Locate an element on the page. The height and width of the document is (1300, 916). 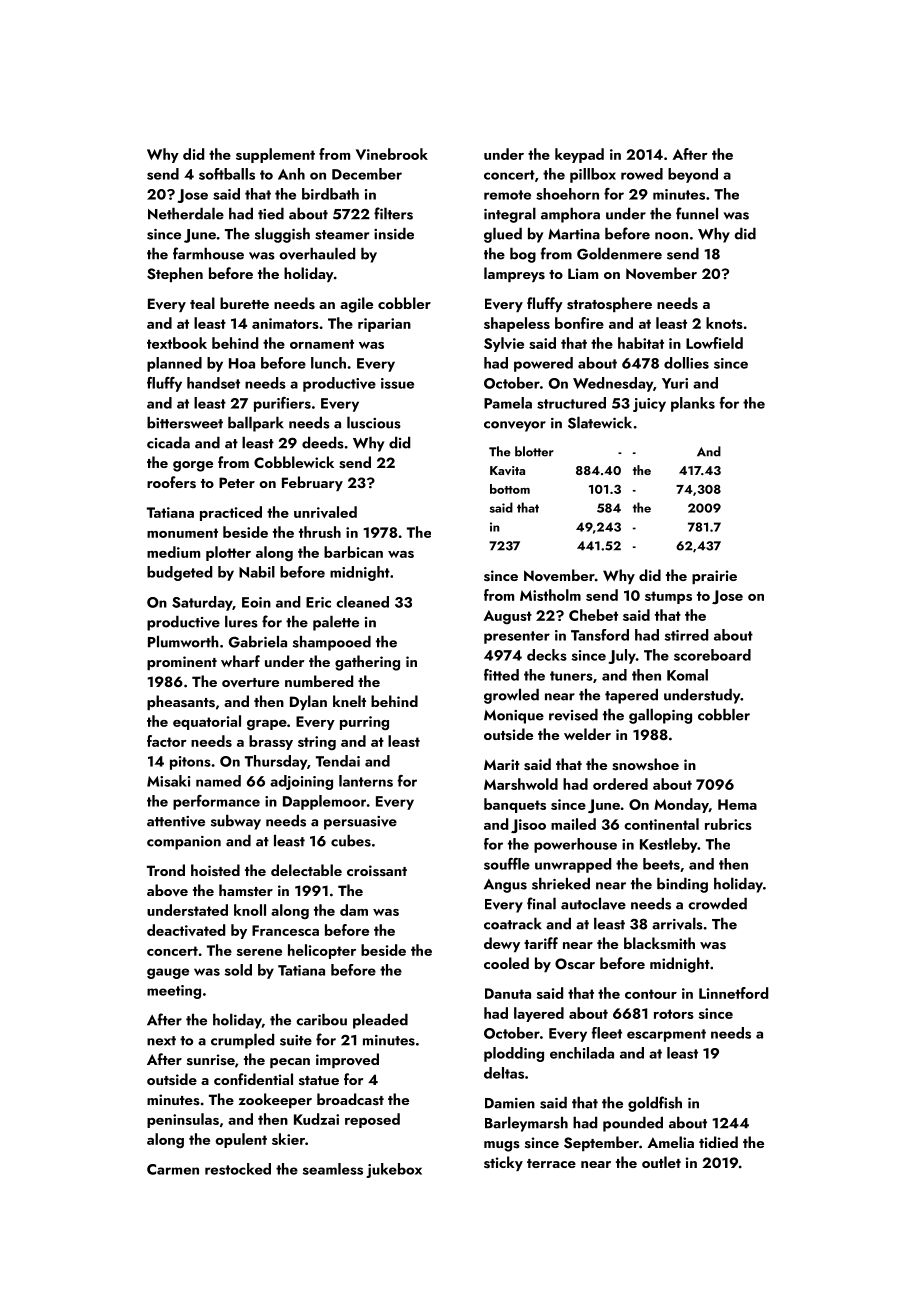
supplement is located at coordinates (275, 155).
